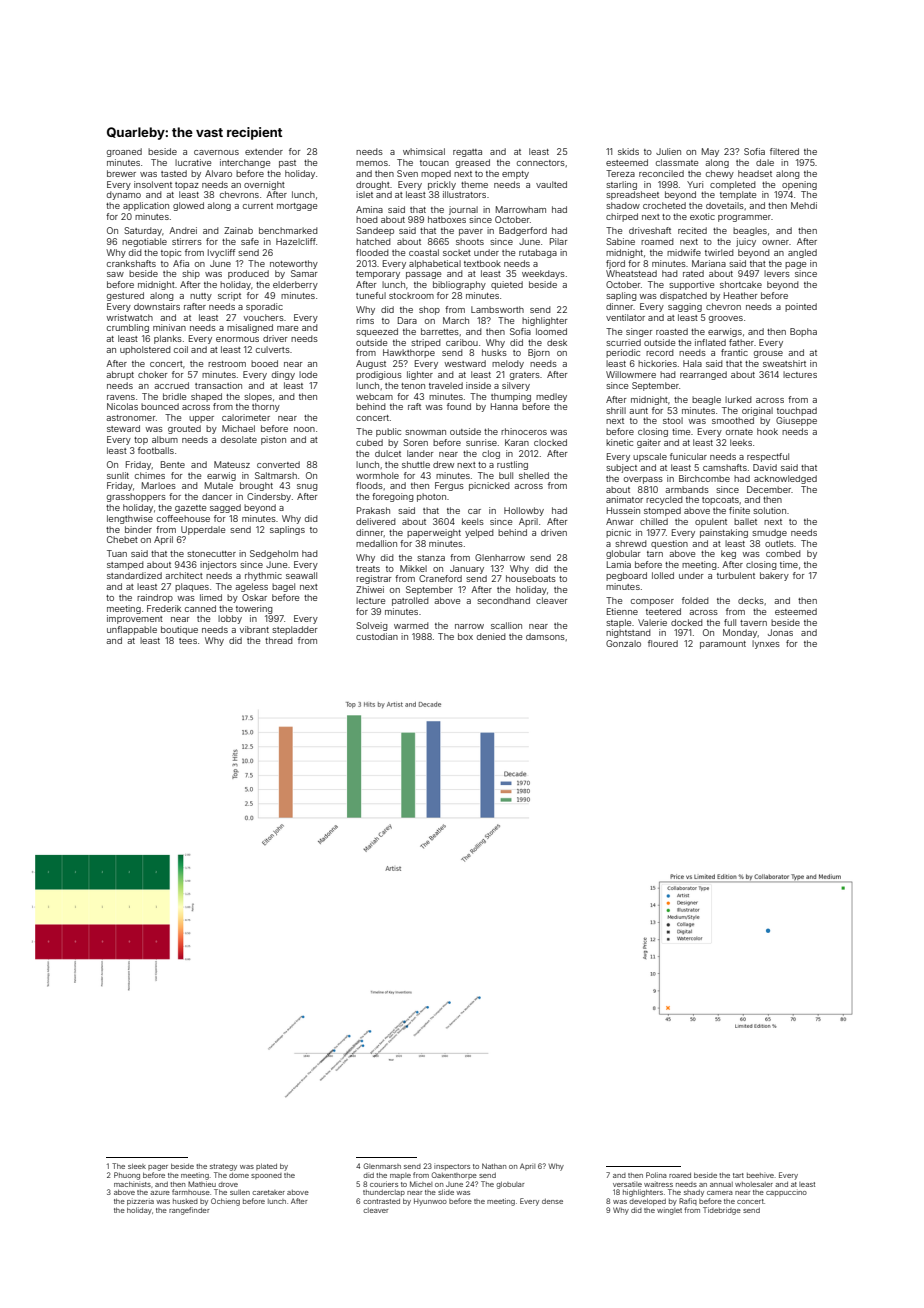  Describe the element at coordinates (132, 630) in the image. I see `unflappable` at that location.
